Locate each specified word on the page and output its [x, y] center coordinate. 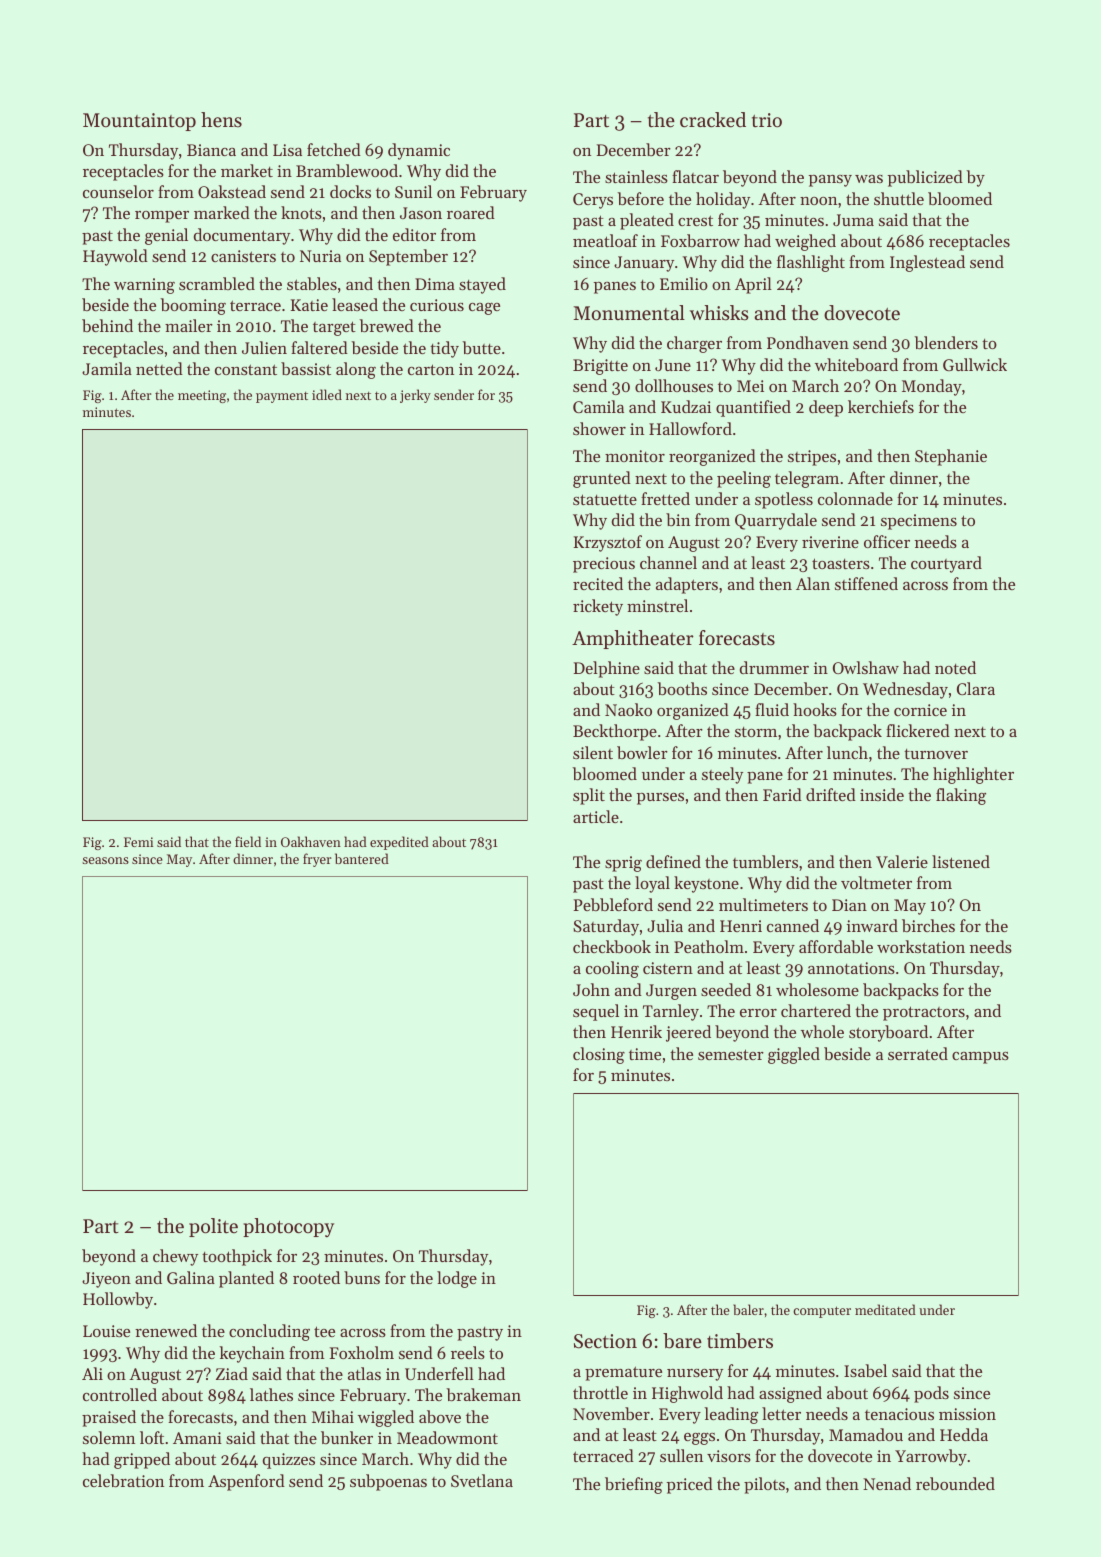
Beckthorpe [615, 732]
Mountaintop [139, 122]
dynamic [419, 151]
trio [767, 120]
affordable [836, 946]
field [248, 841]
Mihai [333, 1416]
